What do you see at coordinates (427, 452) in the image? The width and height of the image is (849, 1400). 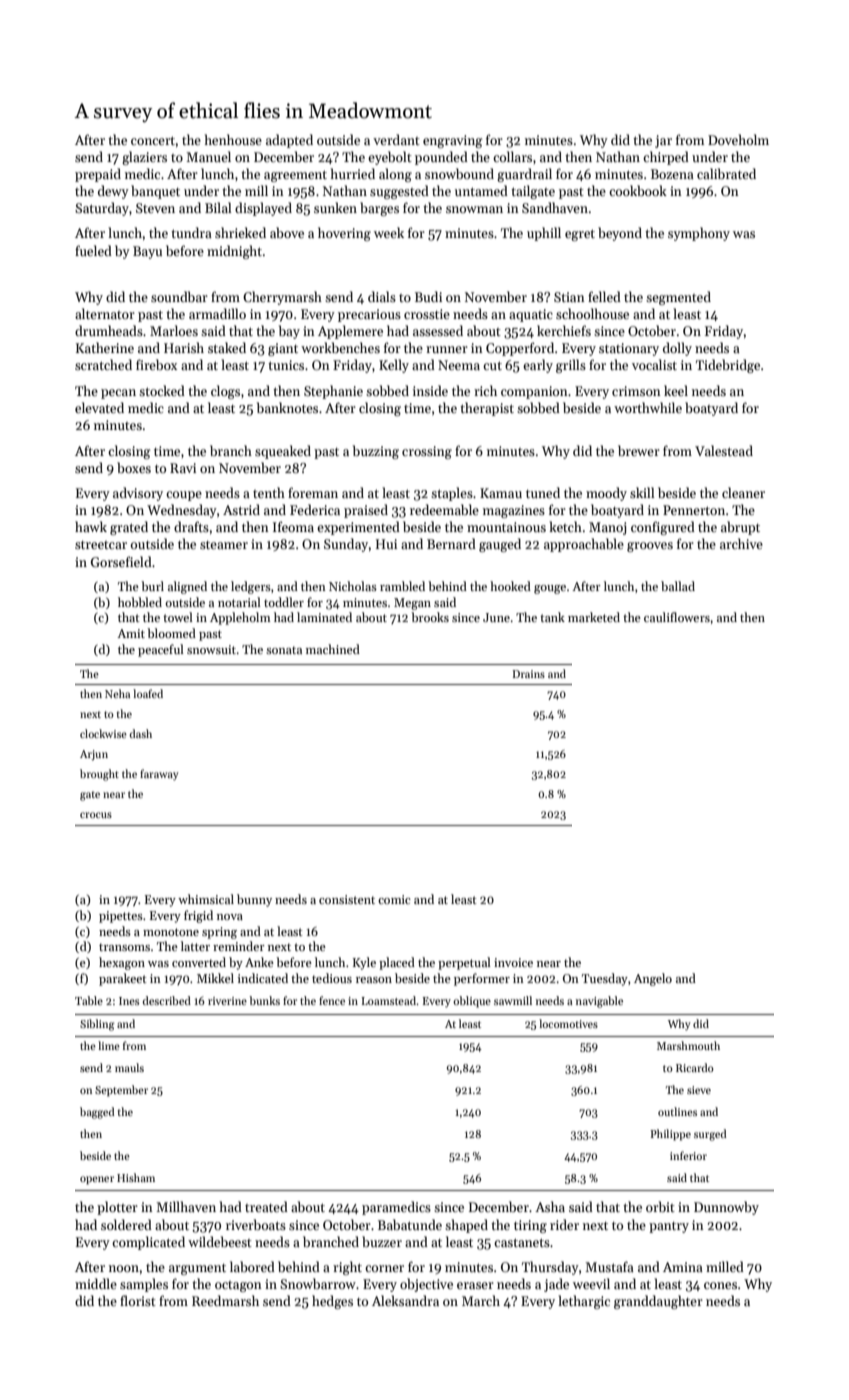 I see `crossing` at bounding box center [427, 452].
